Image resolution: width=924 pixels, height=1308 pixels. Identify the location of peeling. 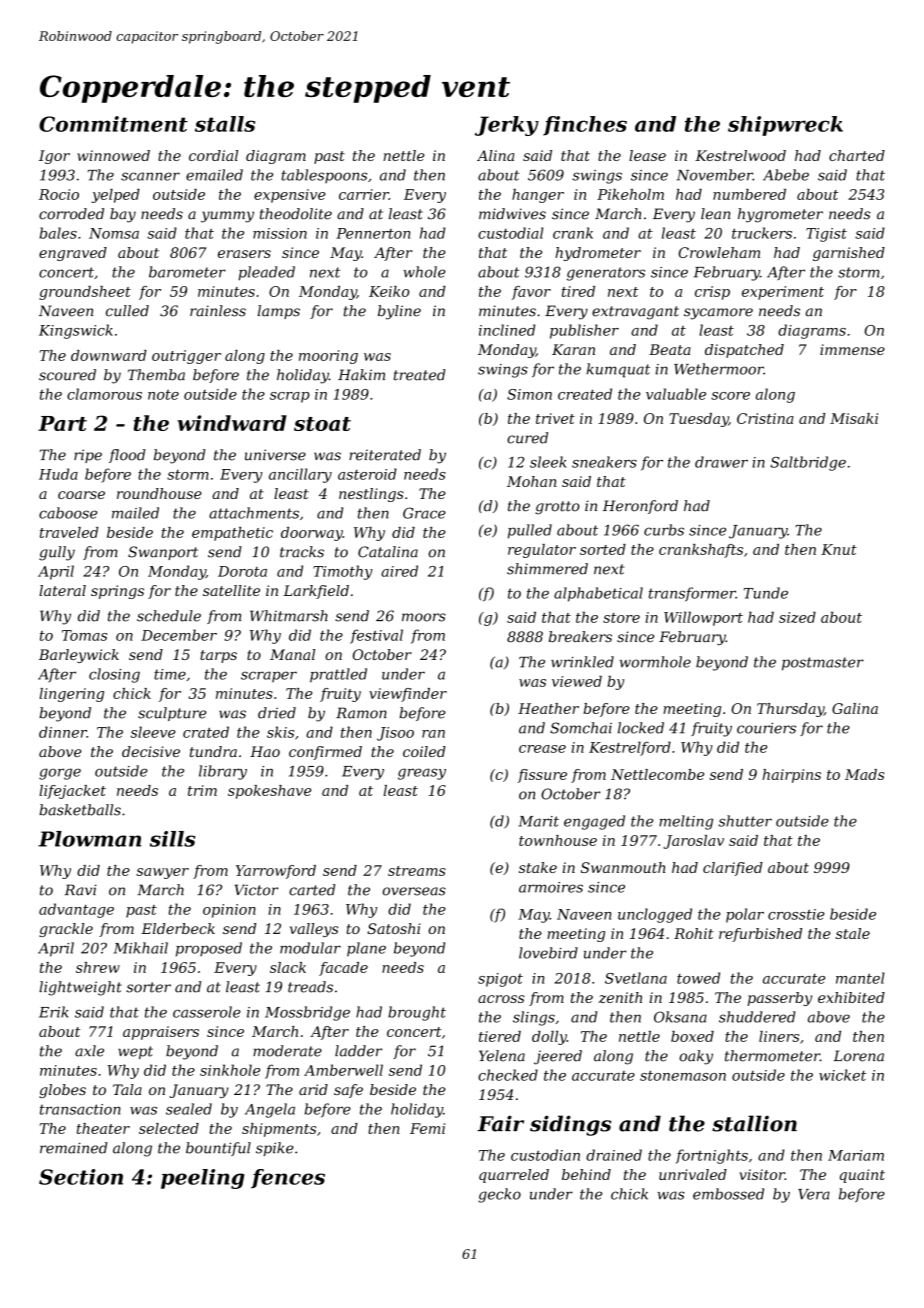
(202, 1179).
